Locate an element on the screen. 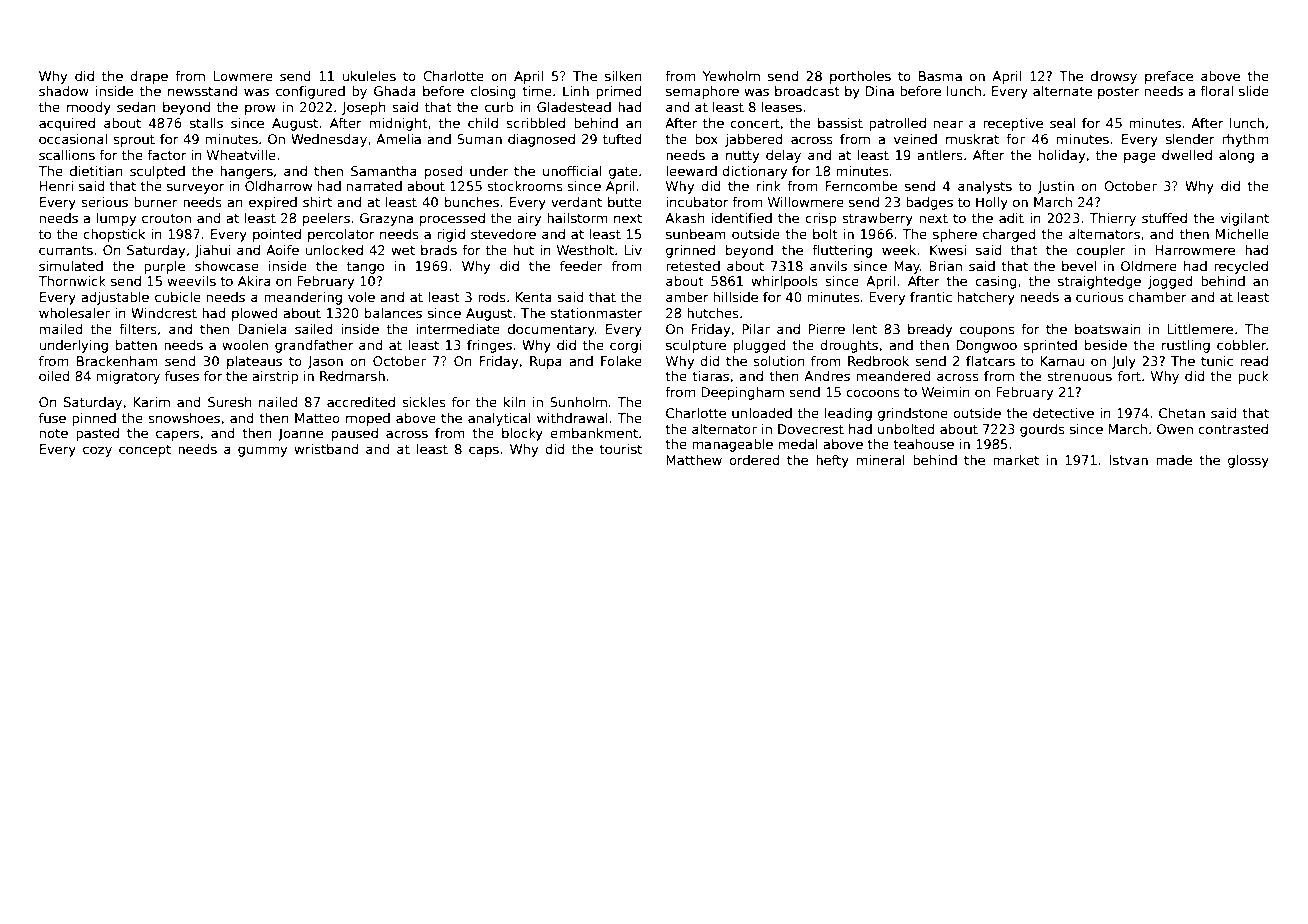  Kwesi is located at coordinates (948, 250).
